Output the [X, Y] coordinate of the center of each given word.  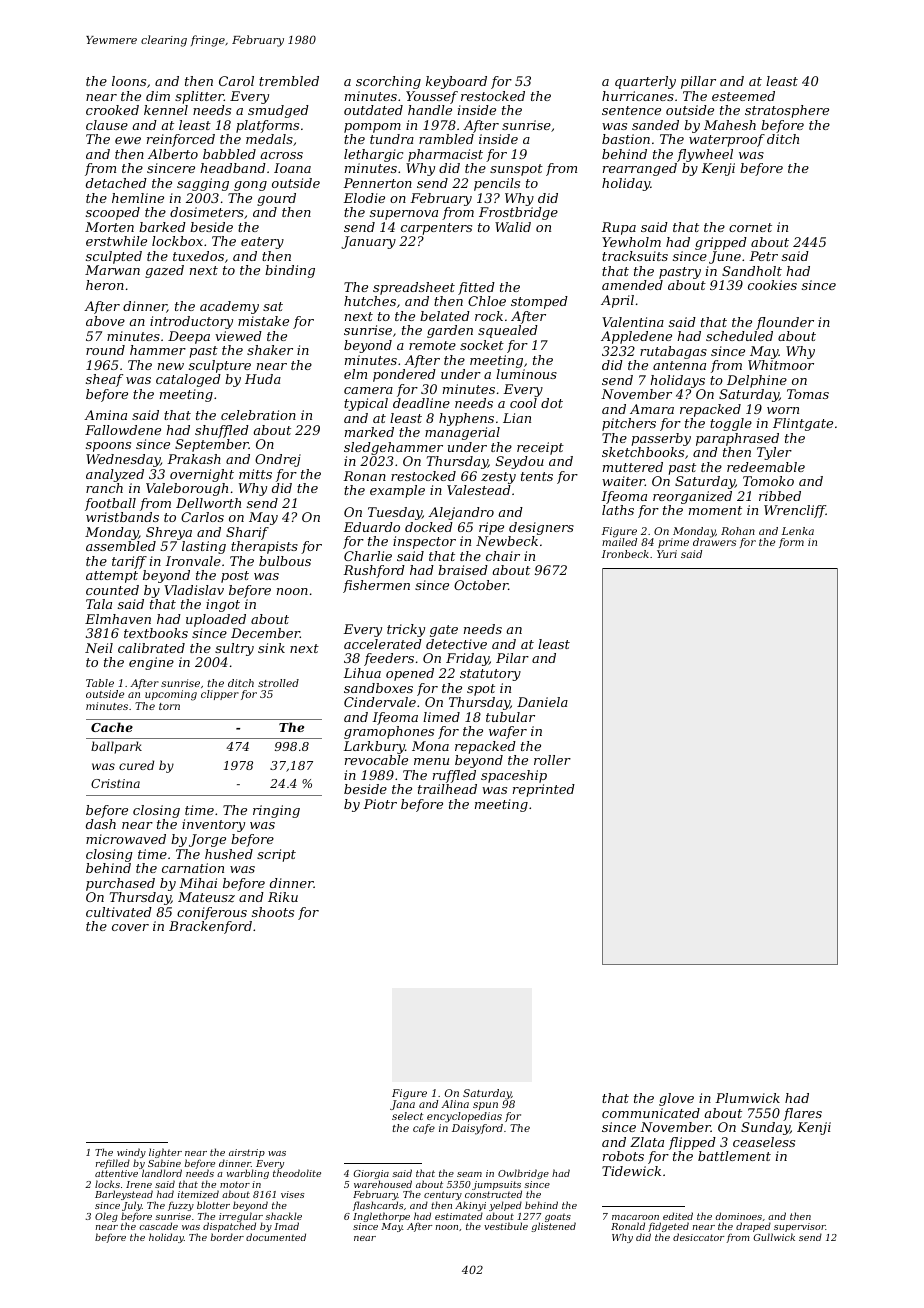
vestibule [506, 1226]
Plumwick [747, 1098]
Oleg [106, 1217]
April [617, 301]
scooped [113, 213]
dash [101, 824]
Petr [763, 256]
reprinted [544, 790]
